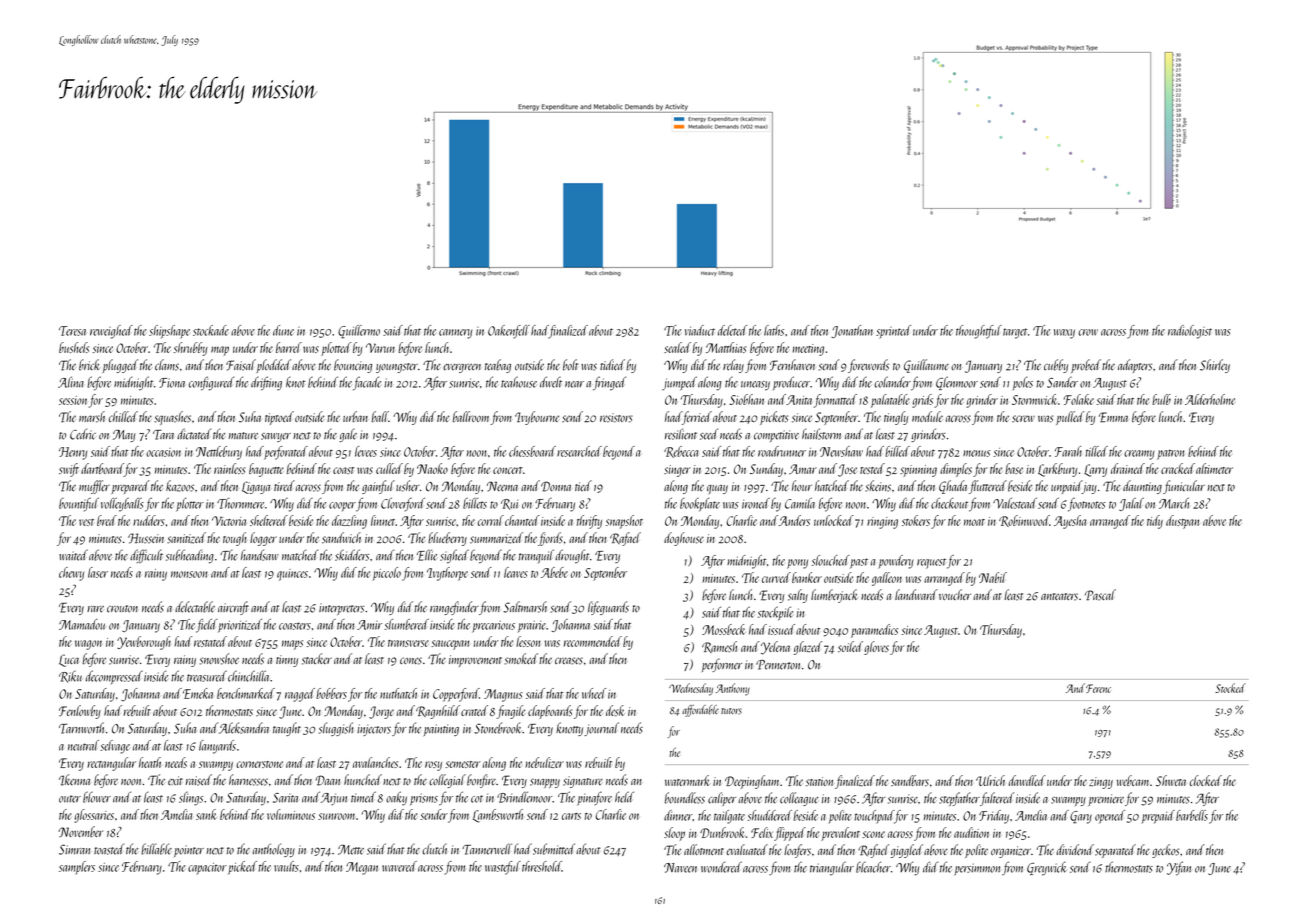 Image resolution: width=1308 pixels, height=924 pixels. Describe the element at coordinates (876, 648) in the document. I see `gloves` at that location.
